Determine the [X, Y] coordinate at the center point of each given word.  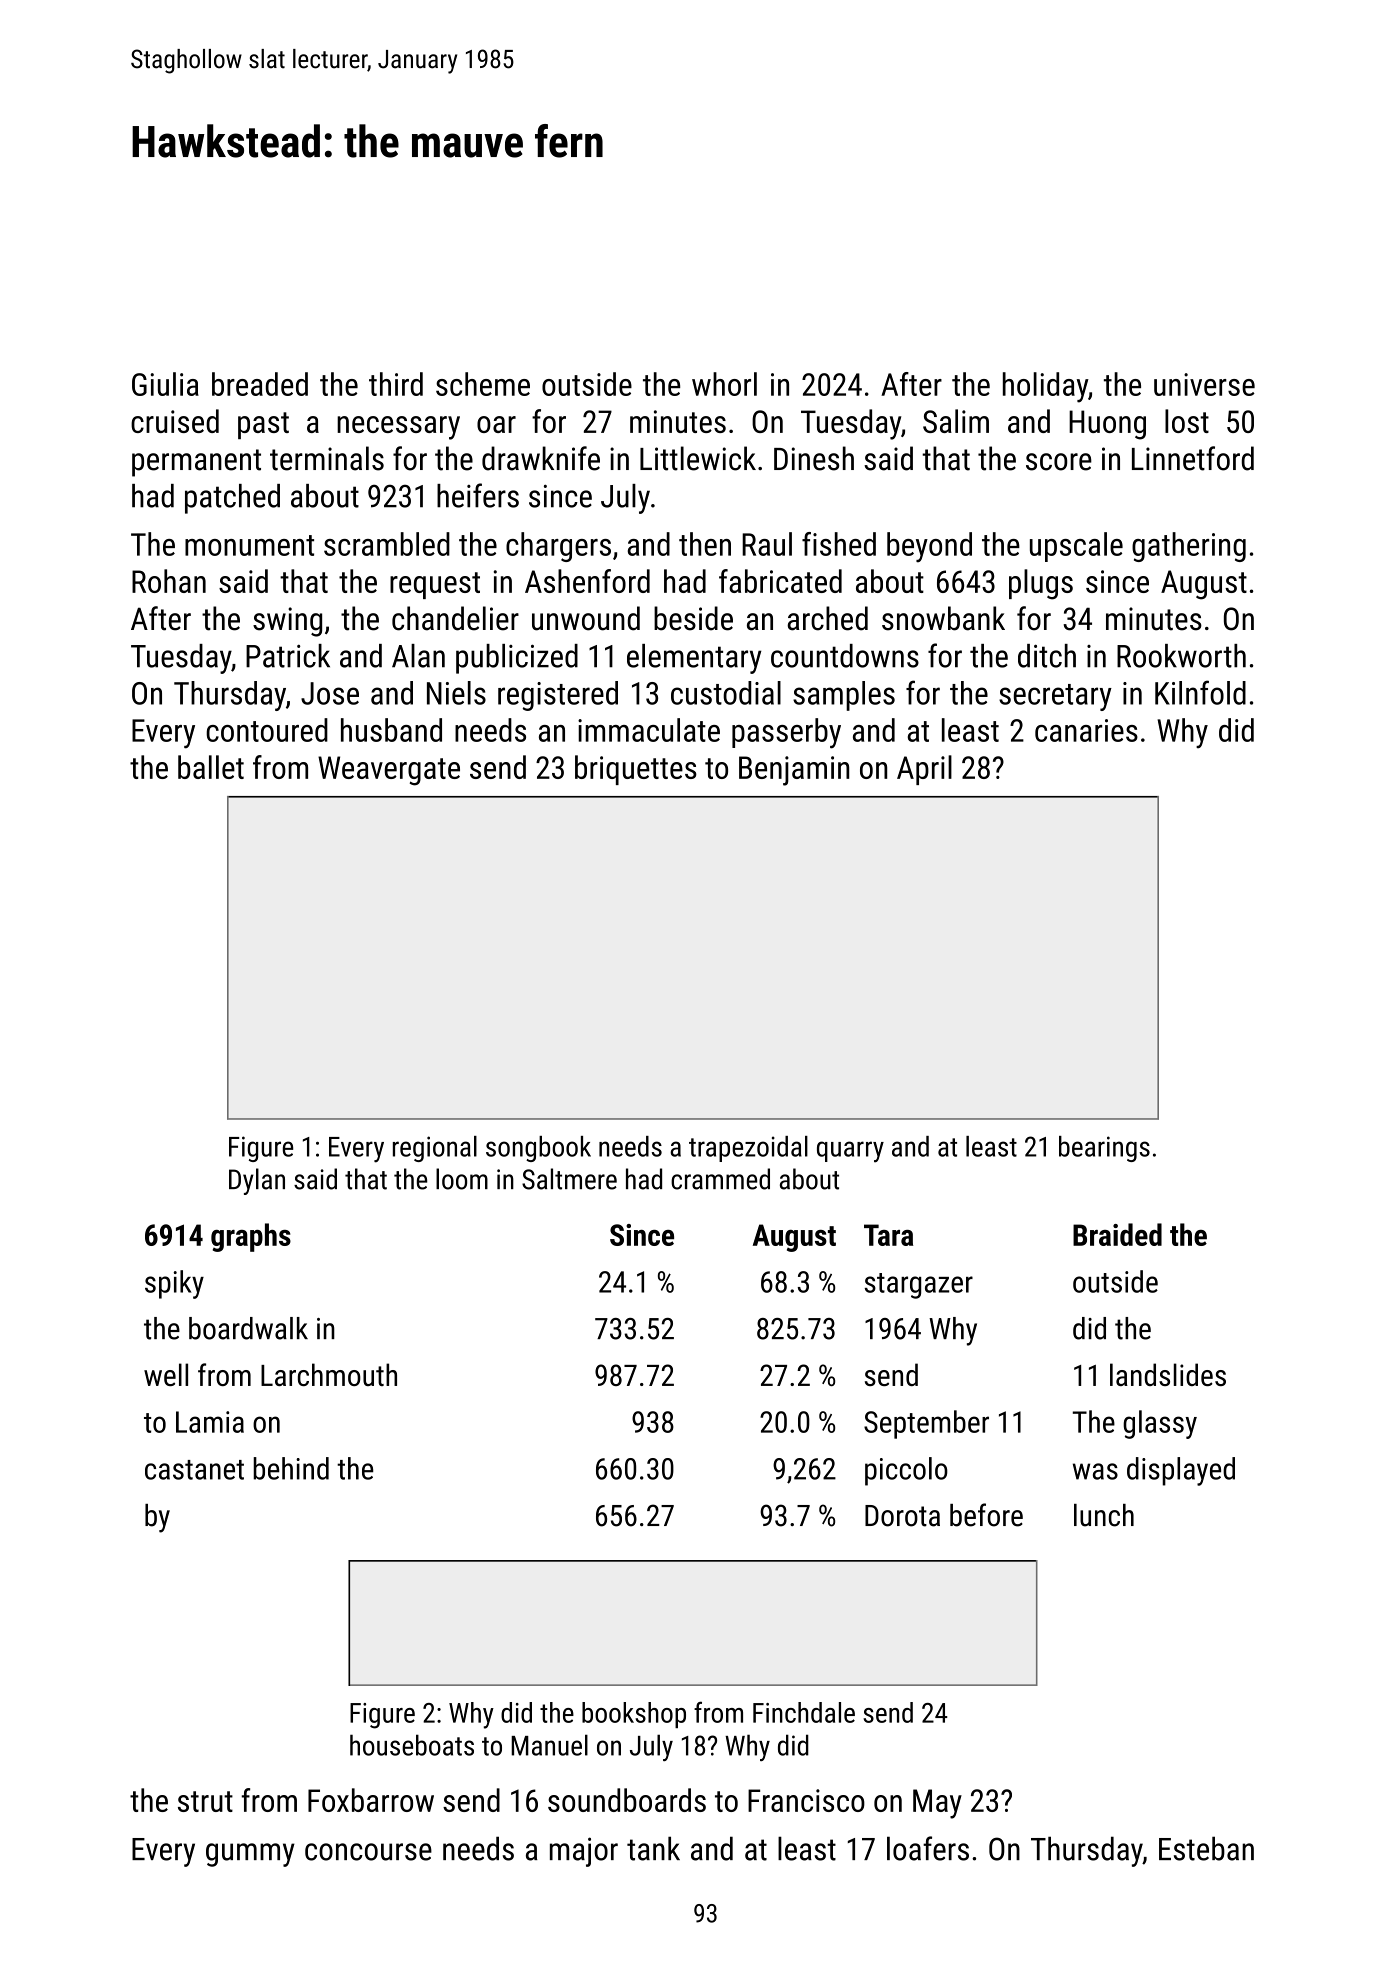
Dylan [257, 1181]
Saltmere [569, 1179]
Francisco [806, 1800]
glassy [1160, 1424]
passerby [786, 733]
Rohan [169, 581]
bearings [1104, 1149]
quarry [850, 1152]
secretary [1055, 697]
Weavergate [389, 771]
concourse [368, 1852]
